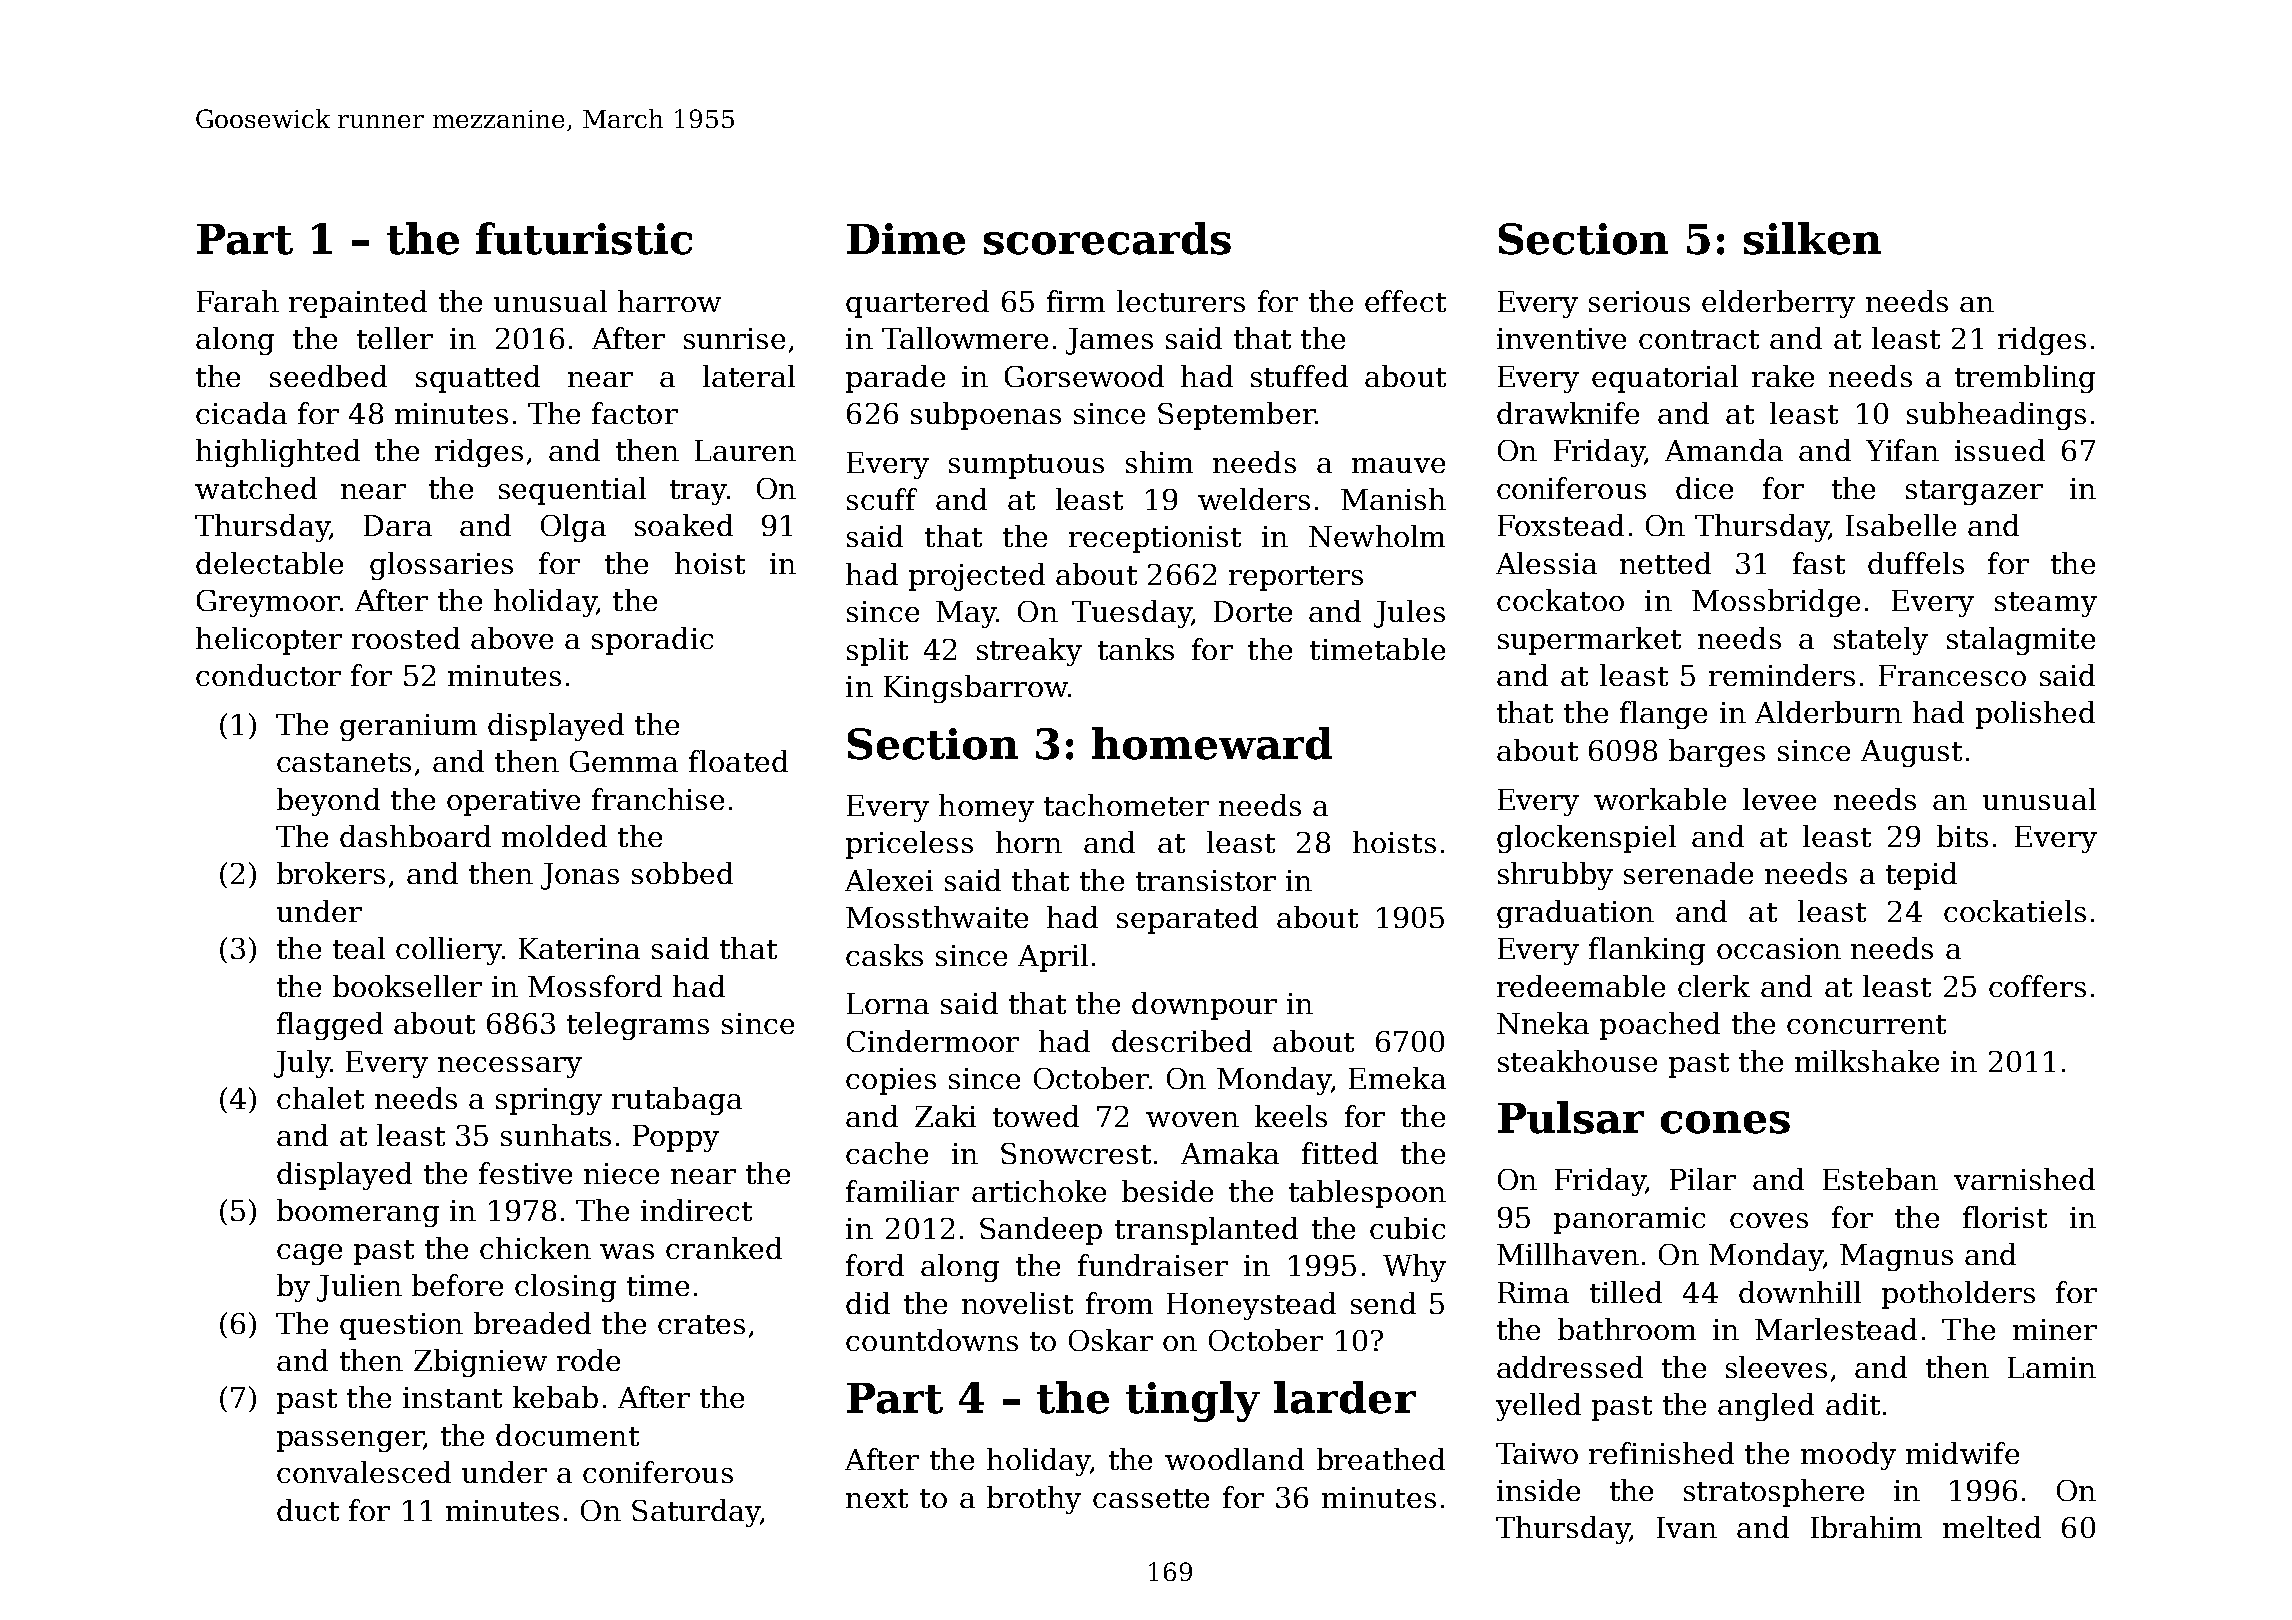 This screenshot has height=1620, width=2292. I want to click on futuristic, so click(584, 238).
